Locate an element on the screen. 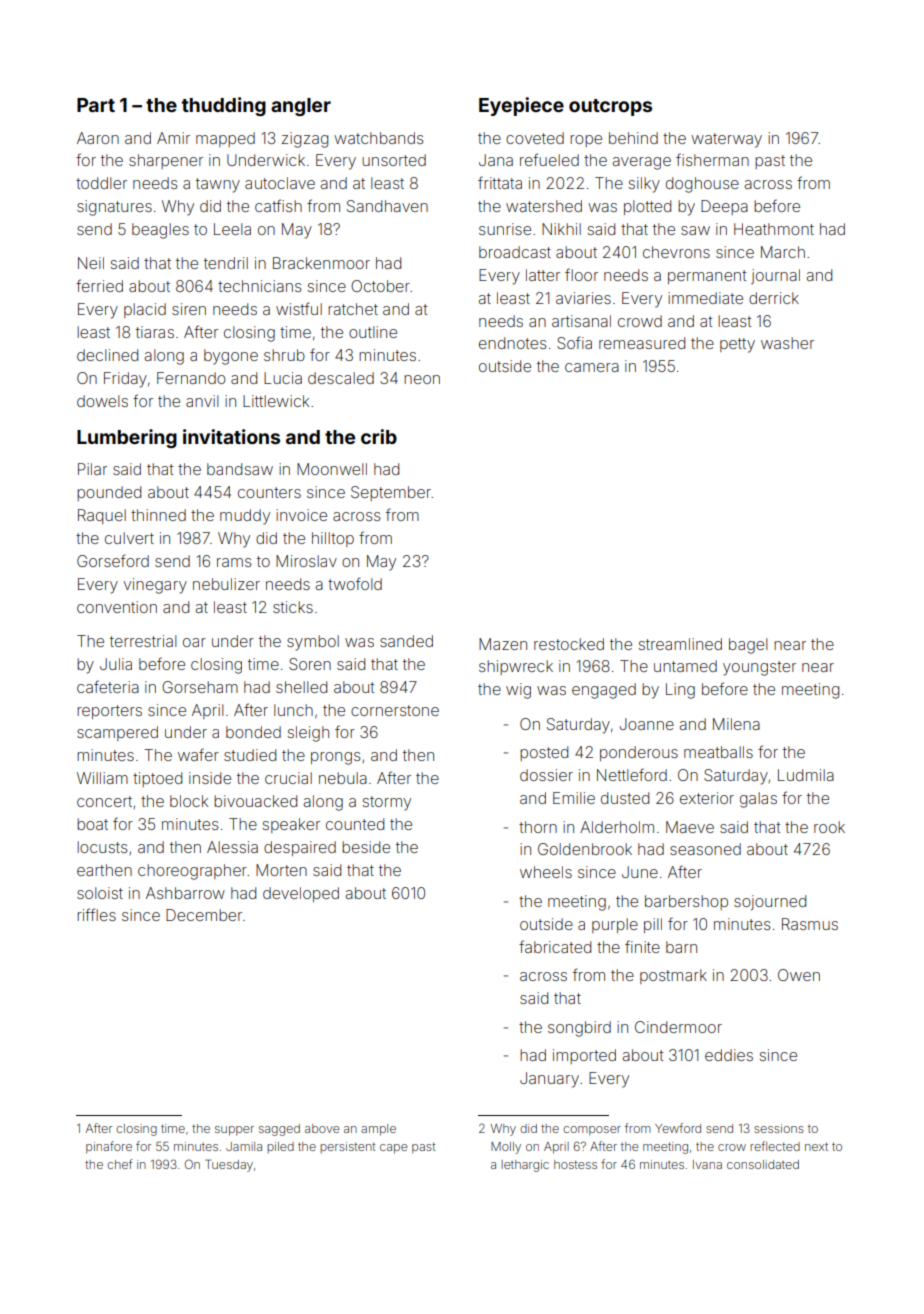 This screenshot has height=1314, width=924. Jana is located at coordinates (496, 160).
